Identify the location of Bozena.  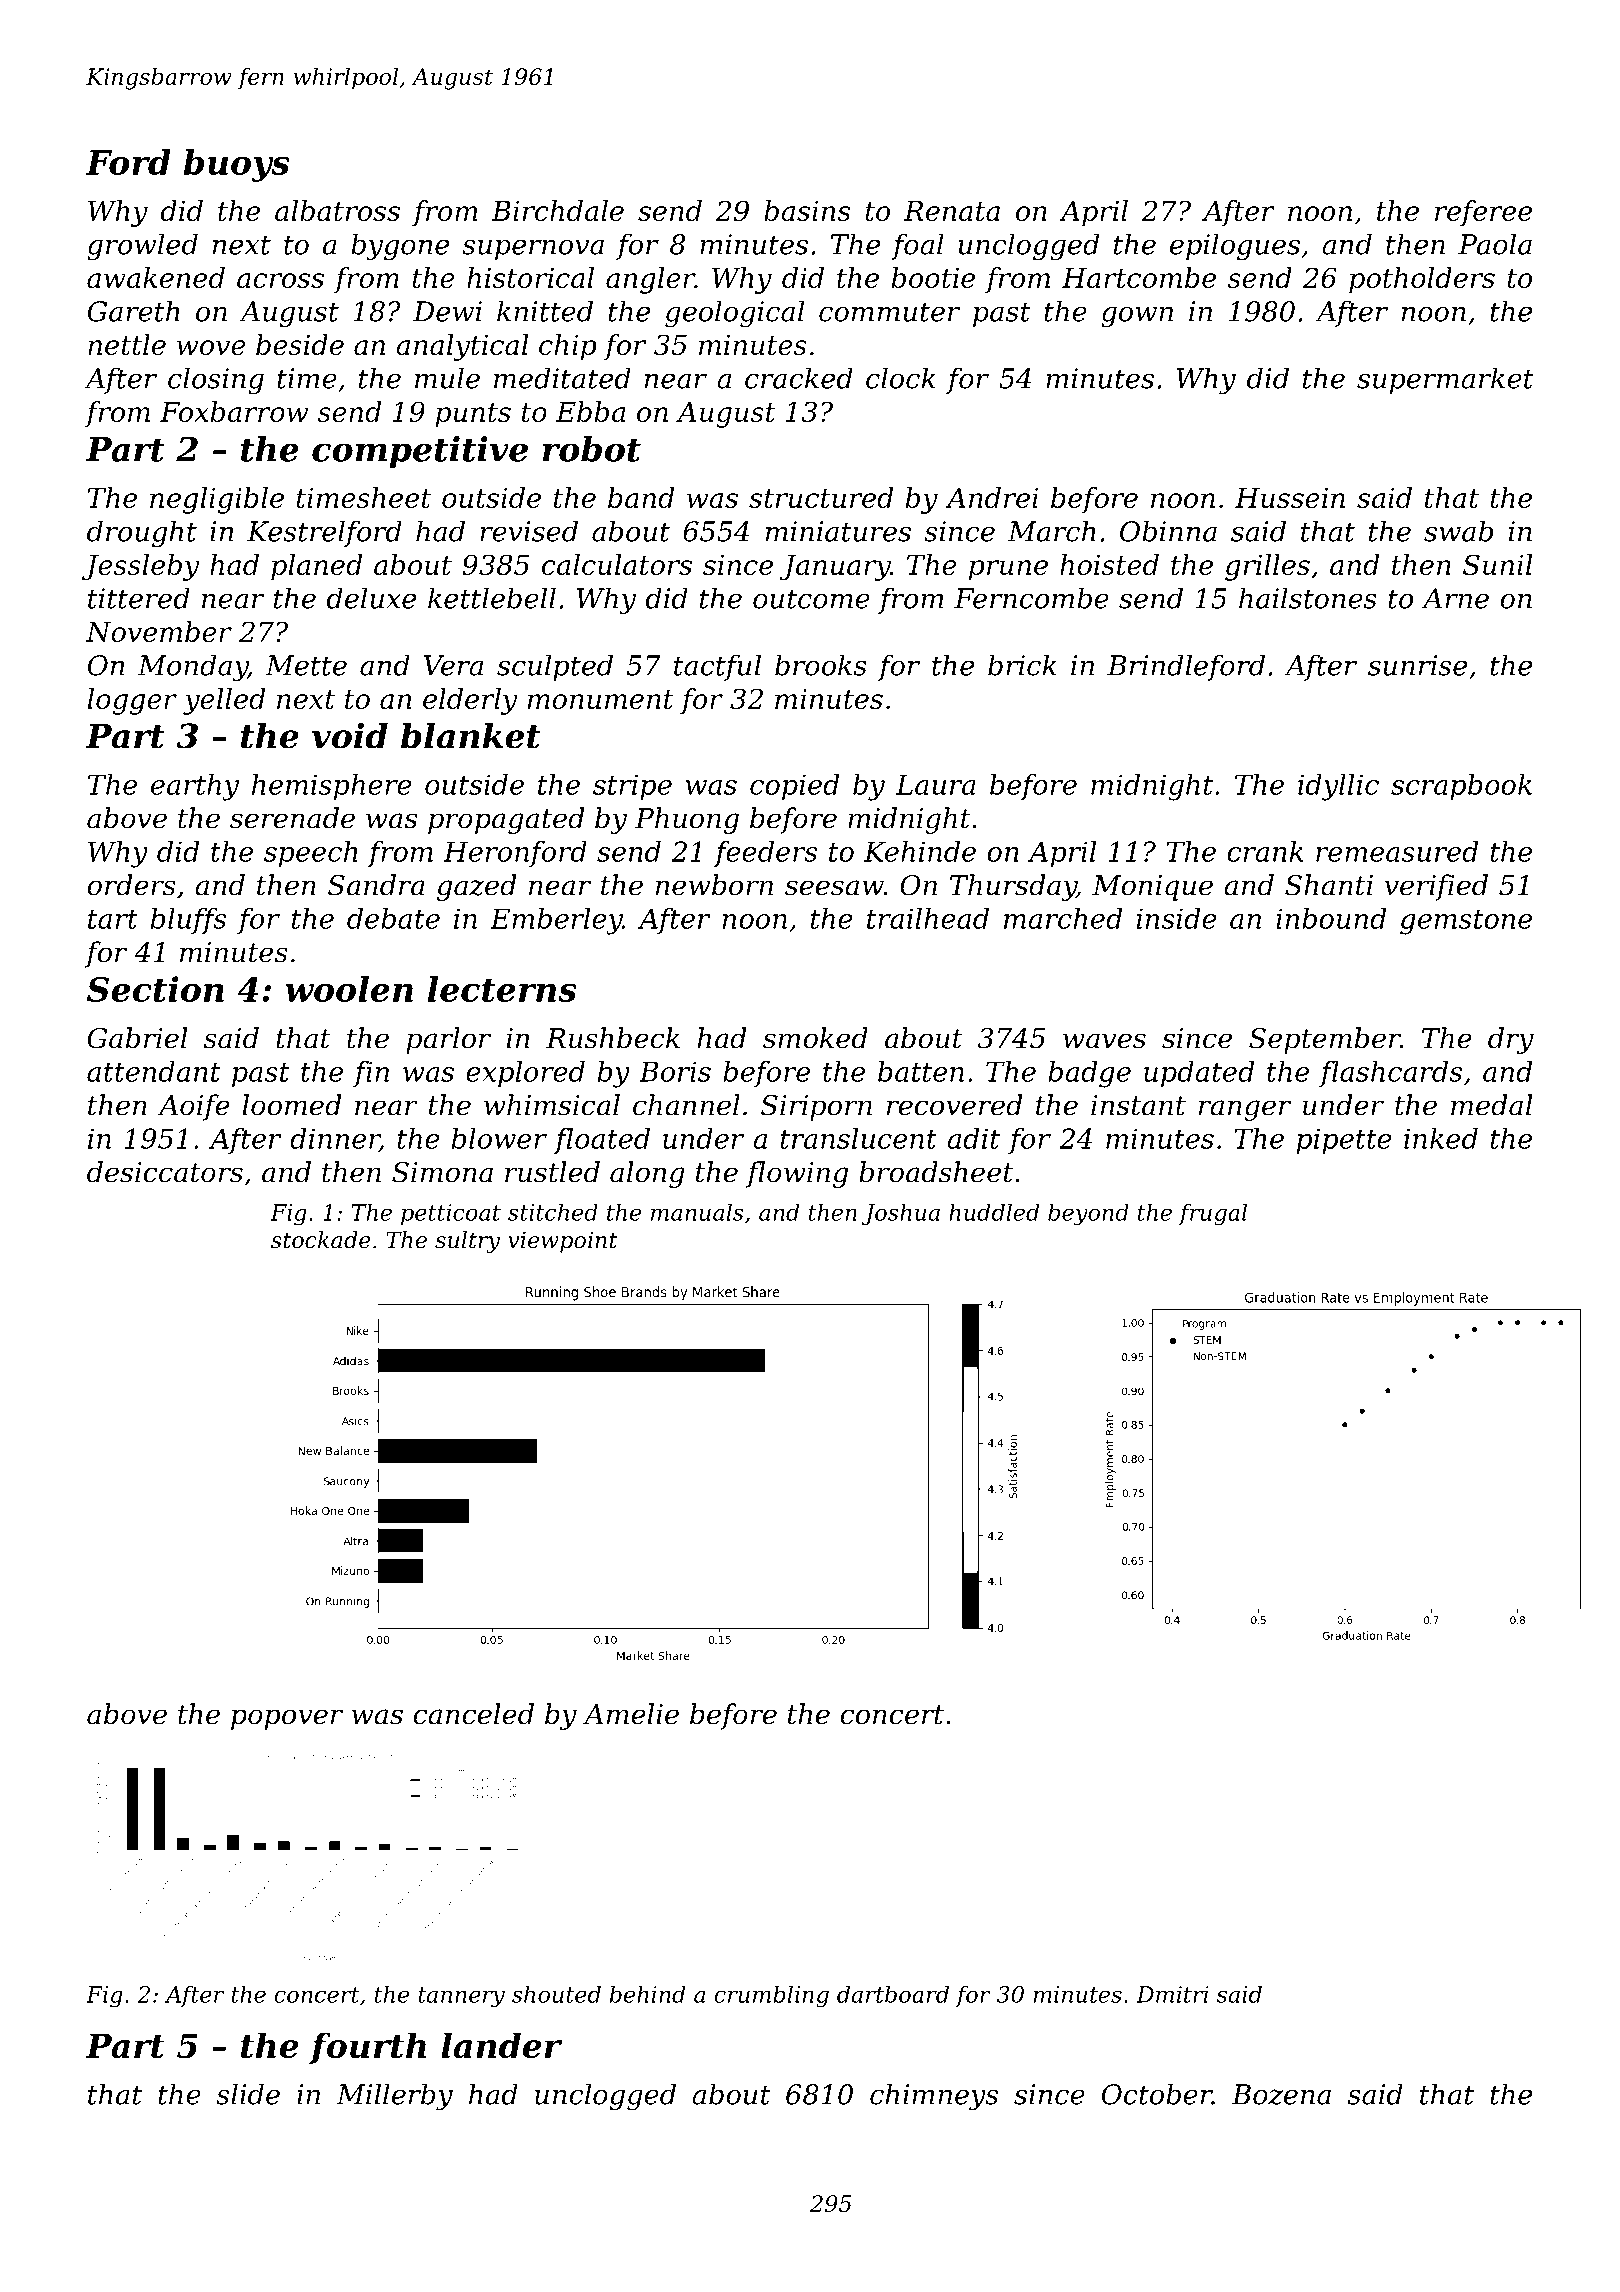
(1281, 2094).
